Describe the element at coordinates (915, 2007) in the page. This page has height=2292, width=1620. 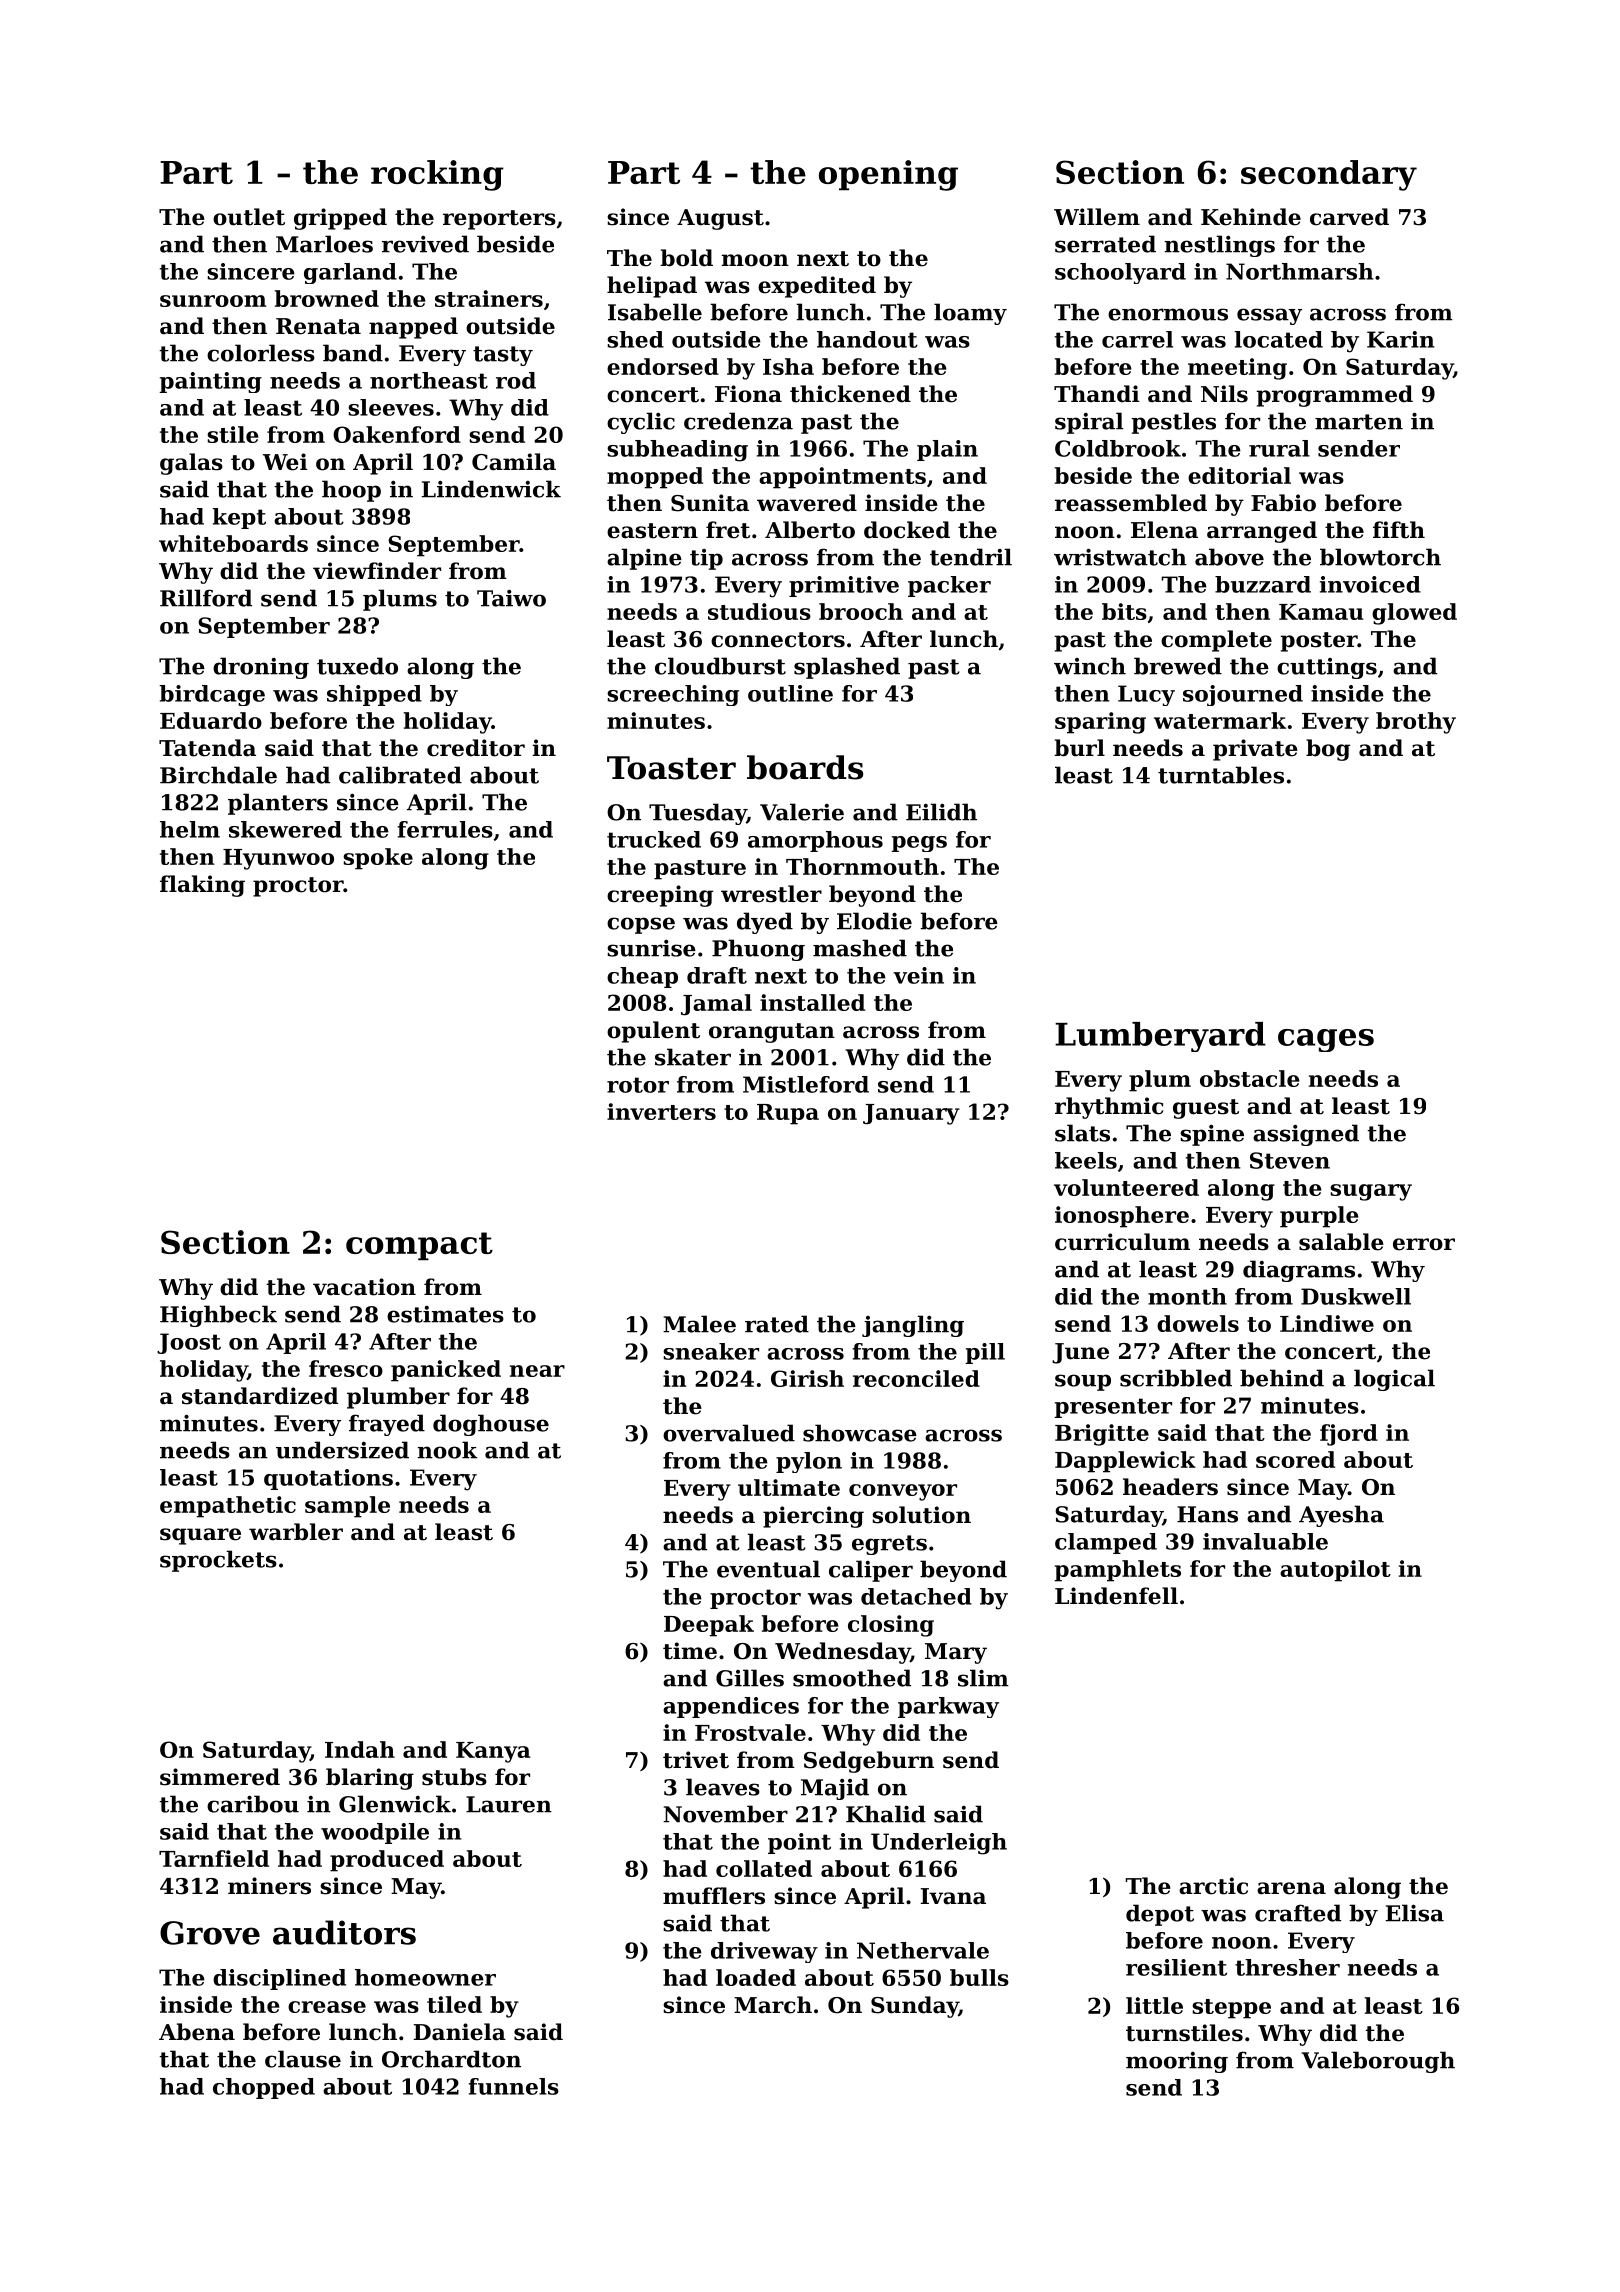
I see `Sunday` at that location.
